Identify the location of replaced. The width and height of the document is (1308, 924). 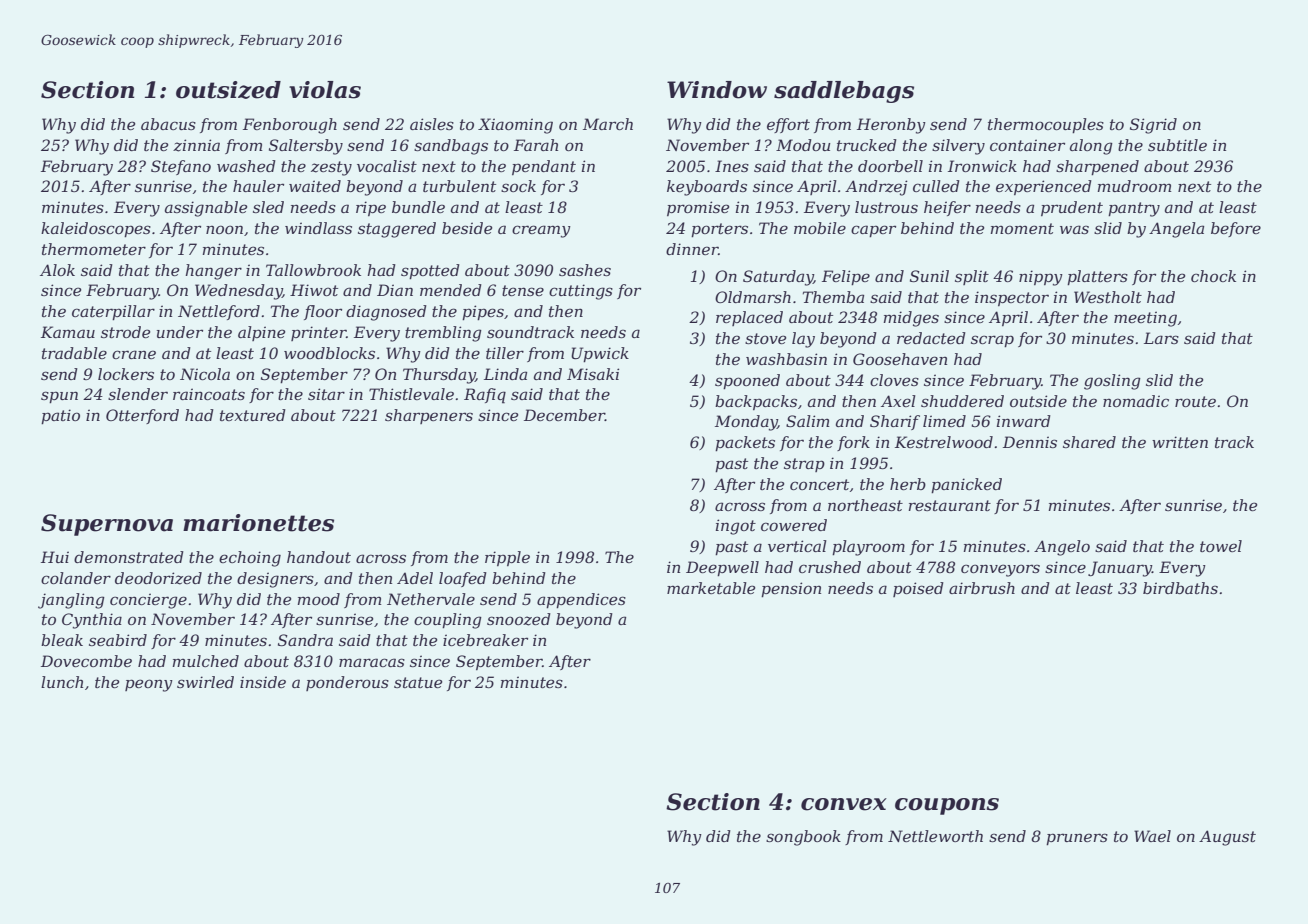
(749, 318).
